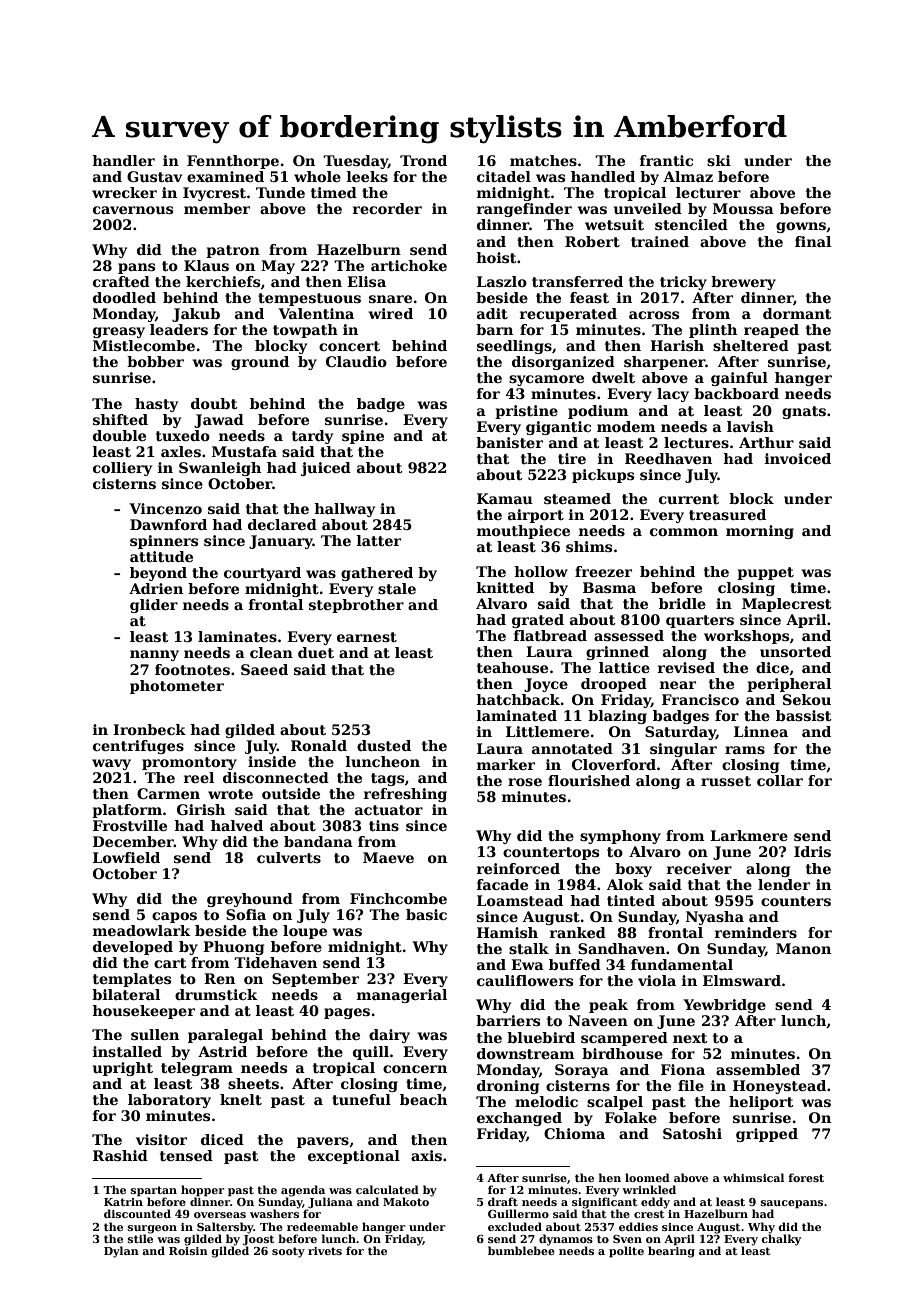 This screenshot has width=924, height=1308. What do you see at coordinates (384, 745) in the screenshot?
I see `dusted` at bounding box center [384, 745].
